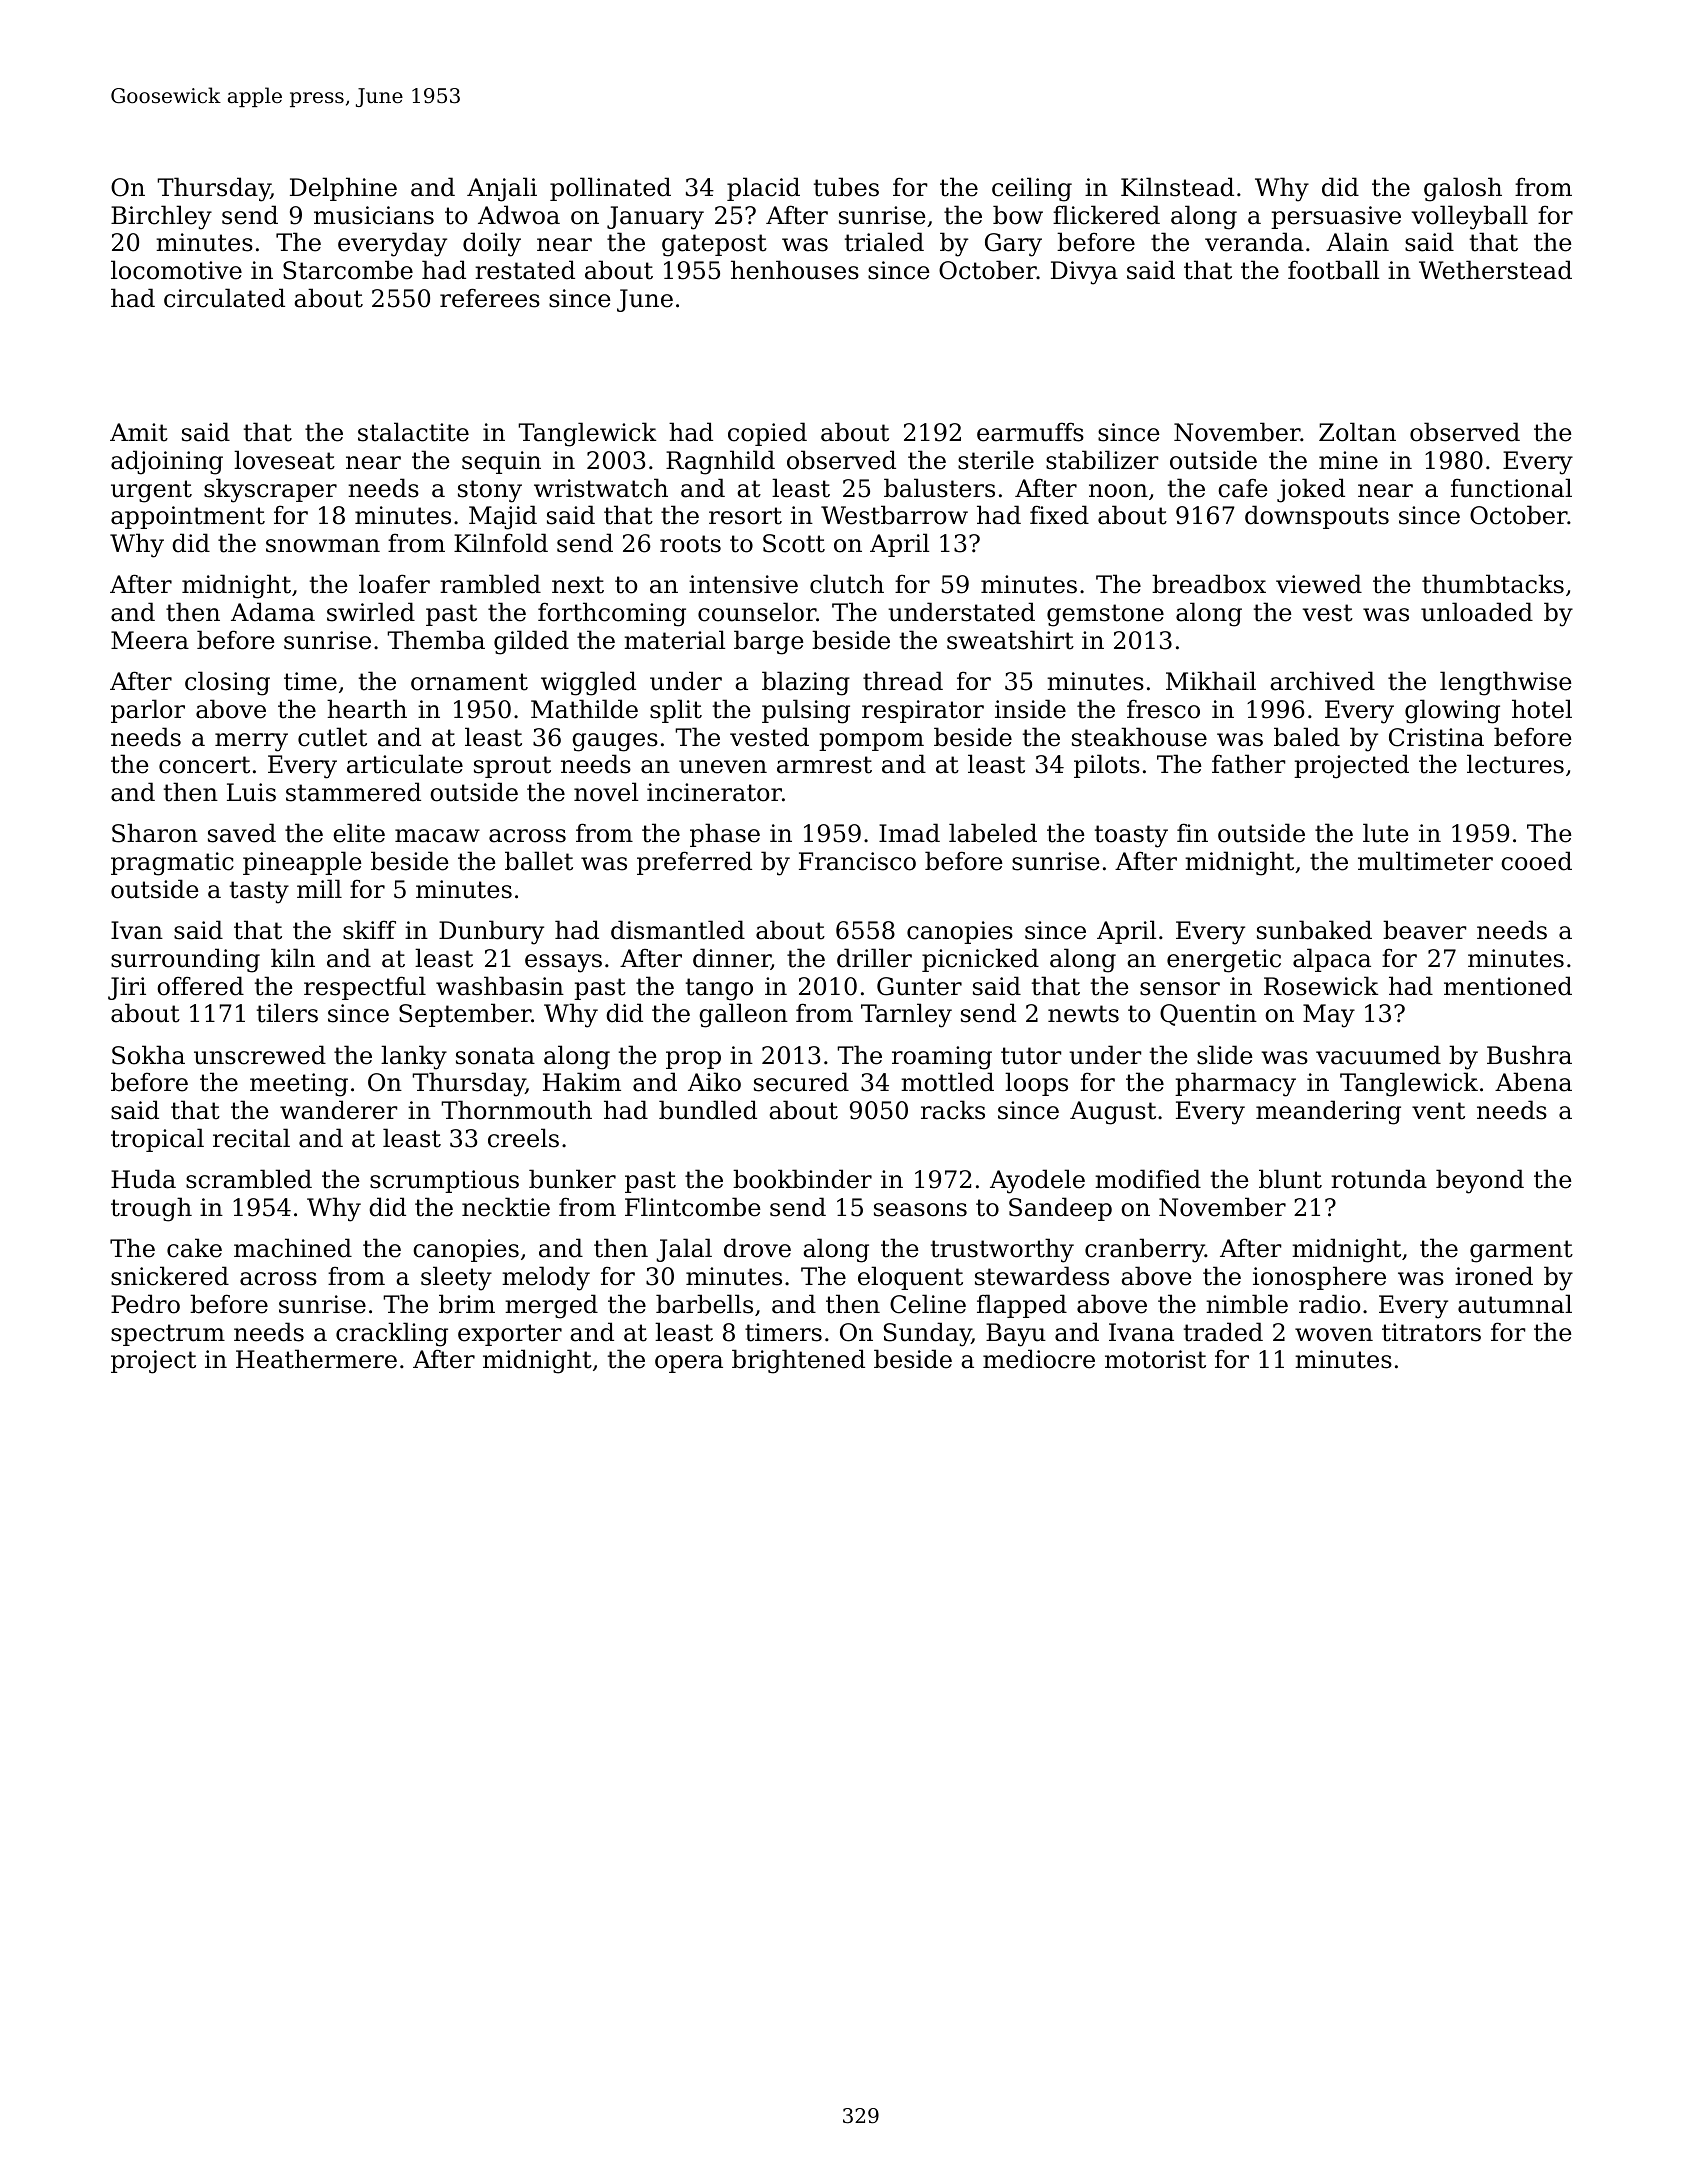 The height and width of the page is (2178, 1683). I want to click on earmuffs, so click(1030, 432).
